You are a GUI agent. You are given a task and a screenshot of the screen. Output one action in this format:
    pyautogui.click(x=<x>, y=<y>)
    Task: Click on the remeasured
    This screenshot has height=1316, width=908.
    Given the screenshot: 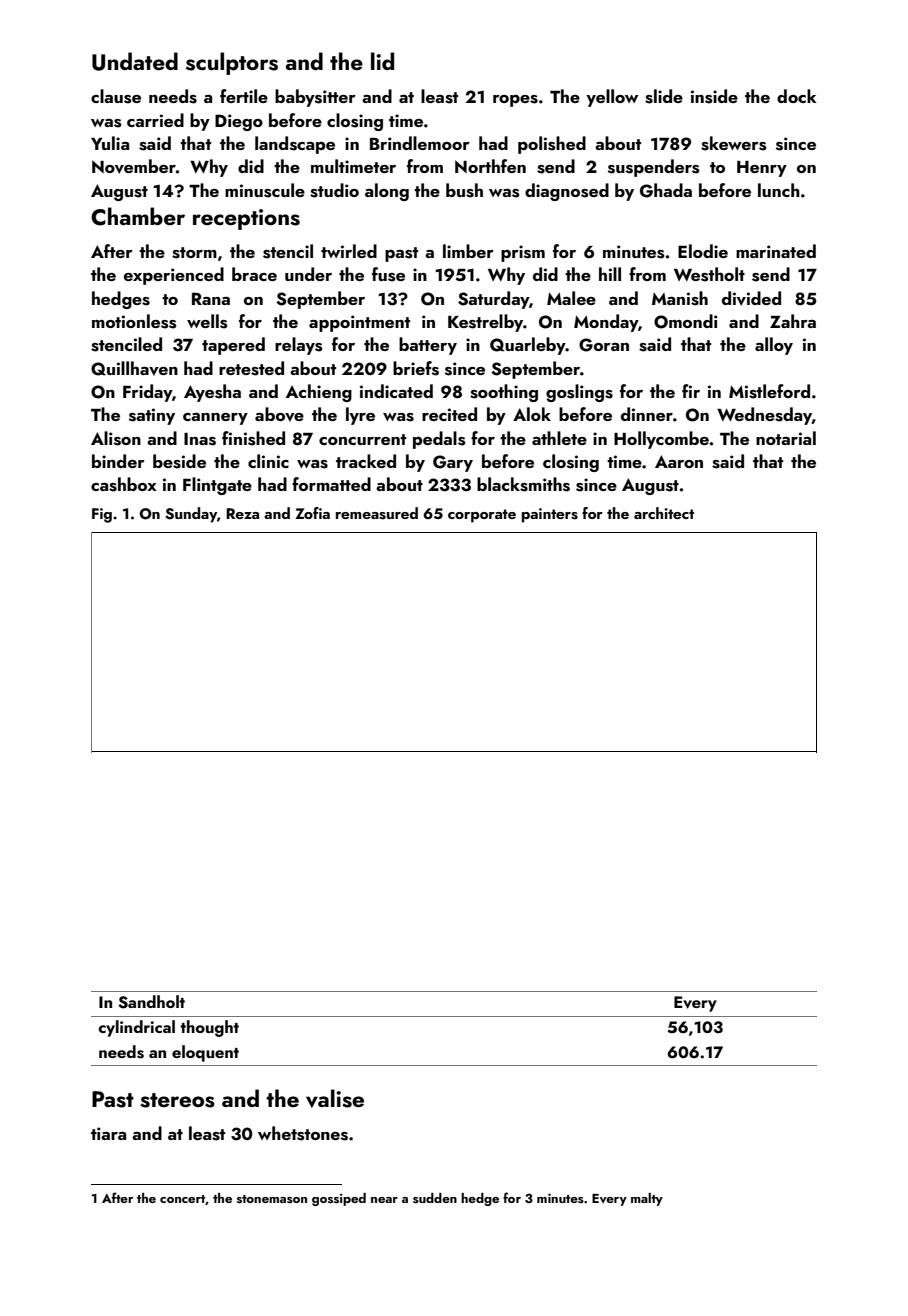 What is the action you would take?
    pyautogui.click(x=377, y=513)
